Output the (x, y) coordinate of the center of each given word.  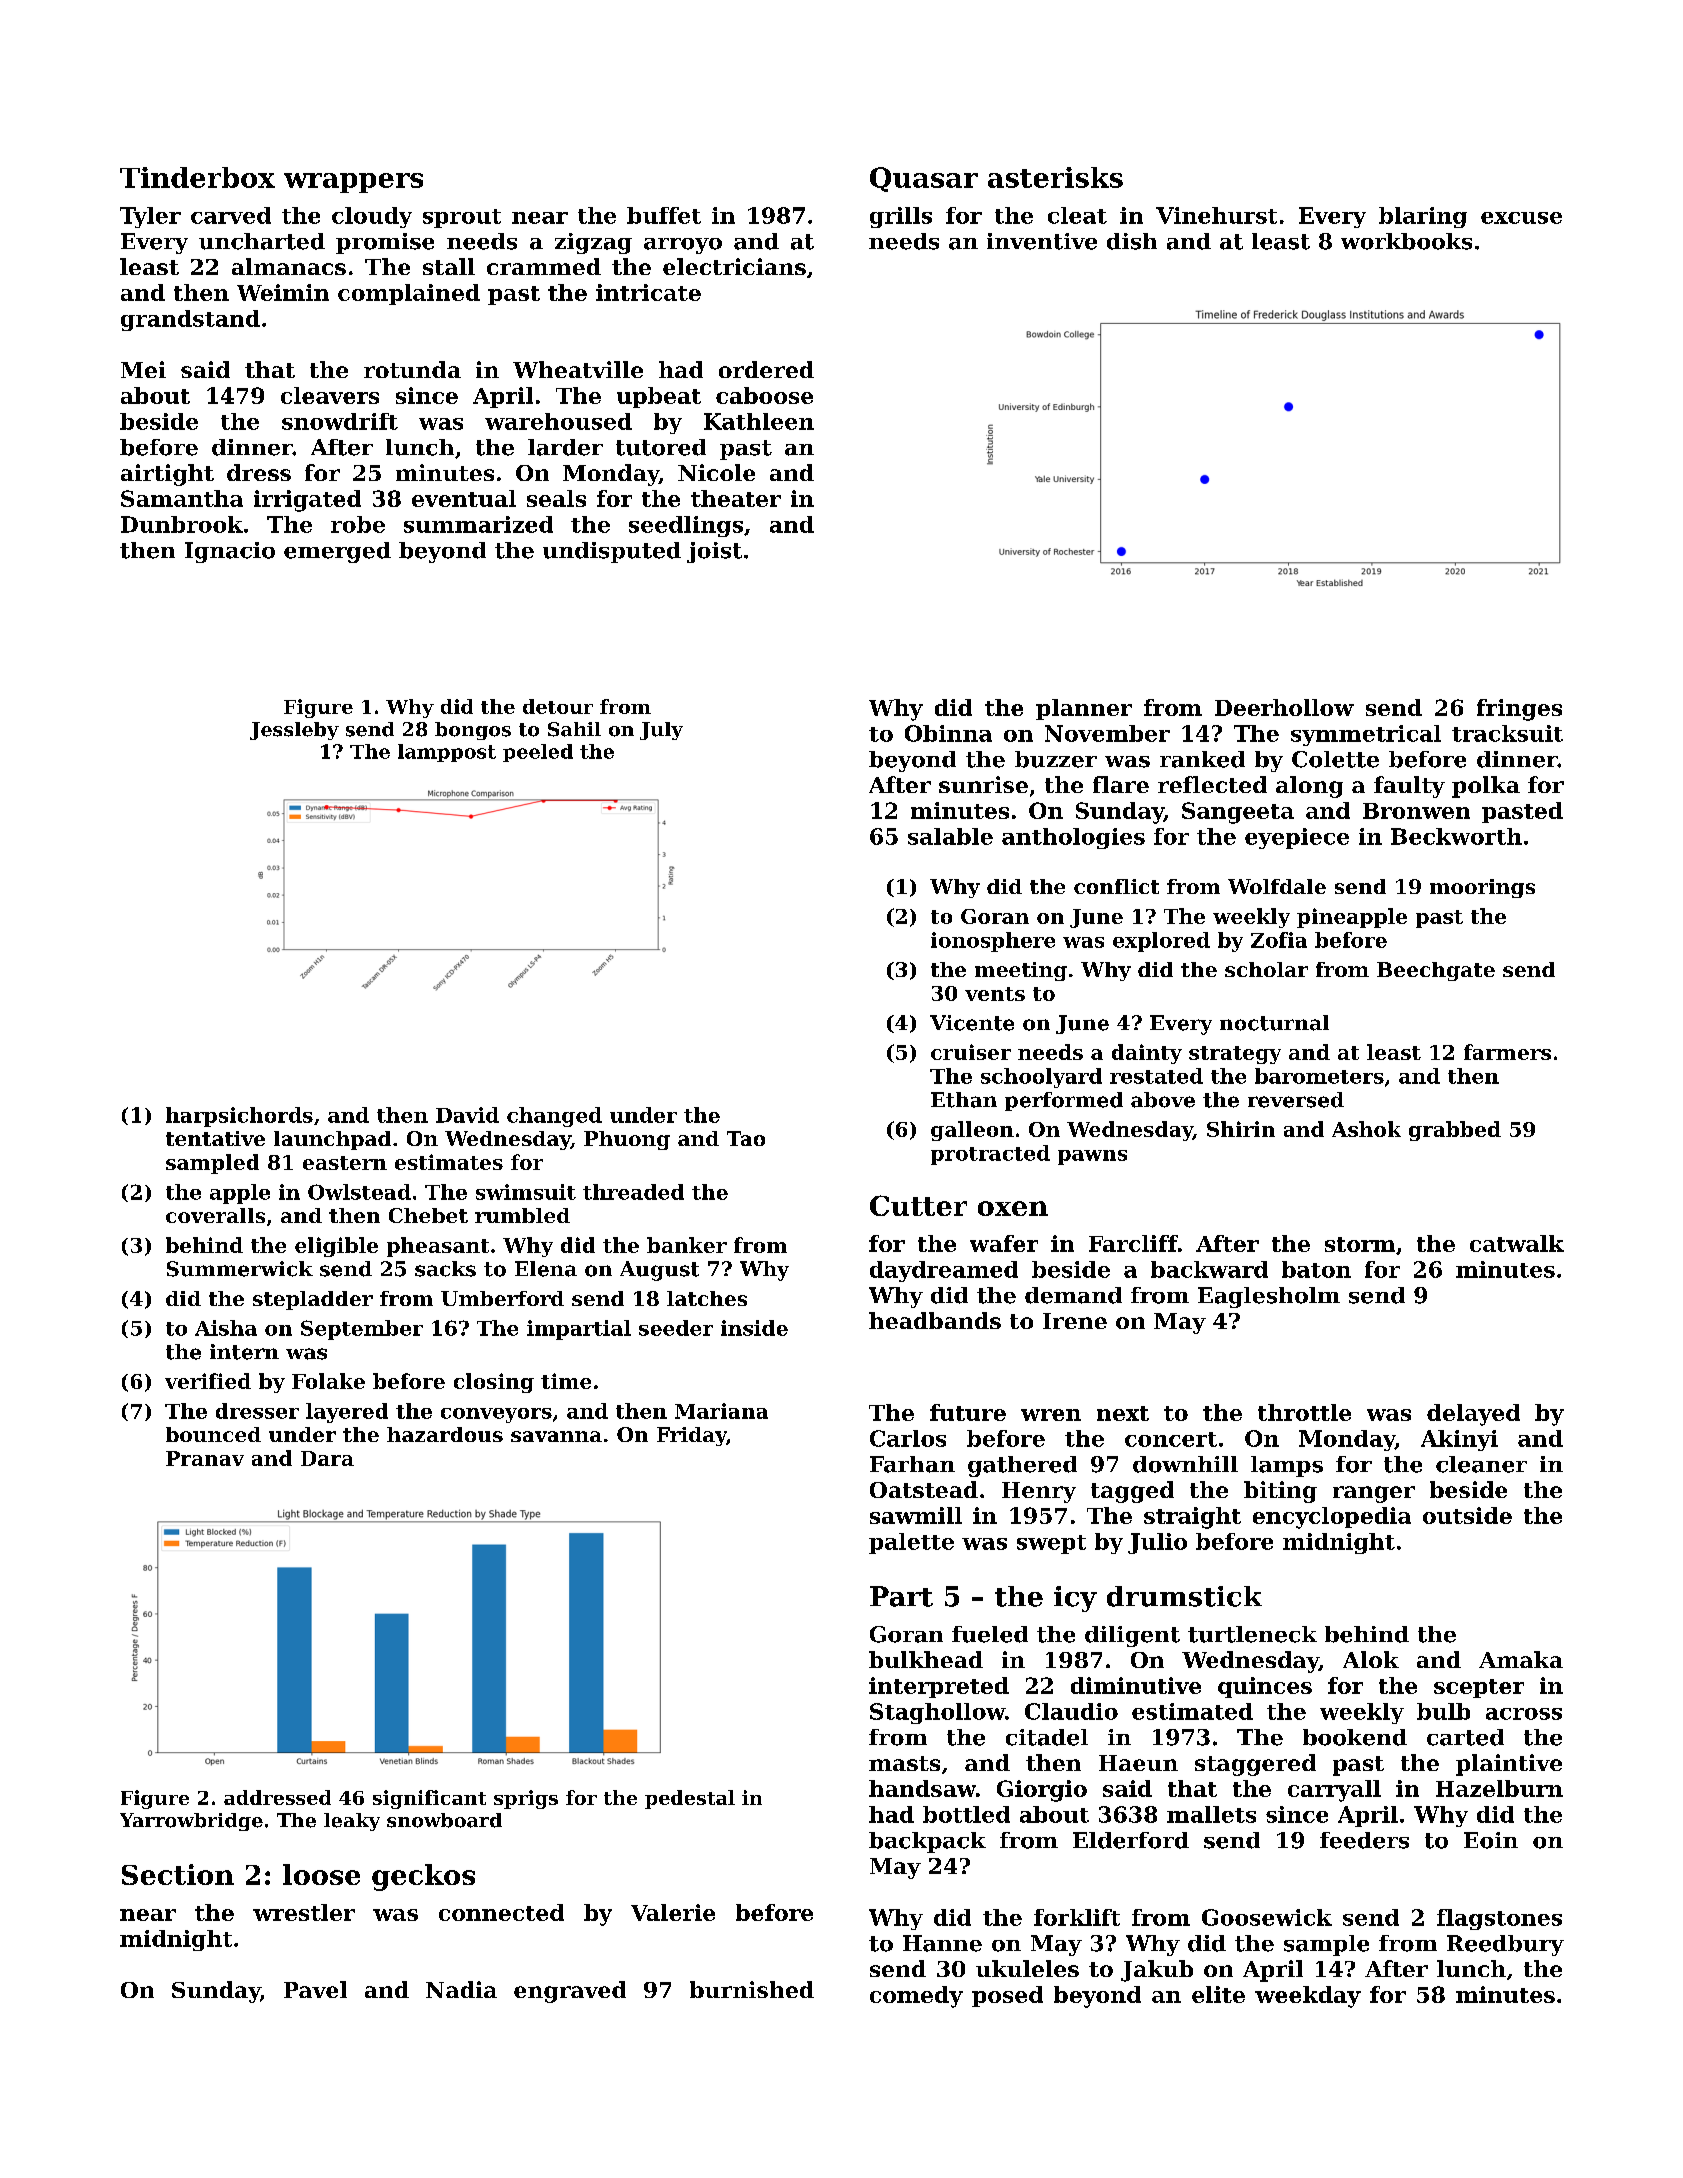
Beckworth (1456, 836)
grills (901, 217)
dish (1132, 241)
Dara (327, 1458)
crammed (544, 266)
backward (1209, 1269)
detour (558, 706)
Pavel (315, 1989)
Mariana (721, 1411)
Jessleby (294, 731)
